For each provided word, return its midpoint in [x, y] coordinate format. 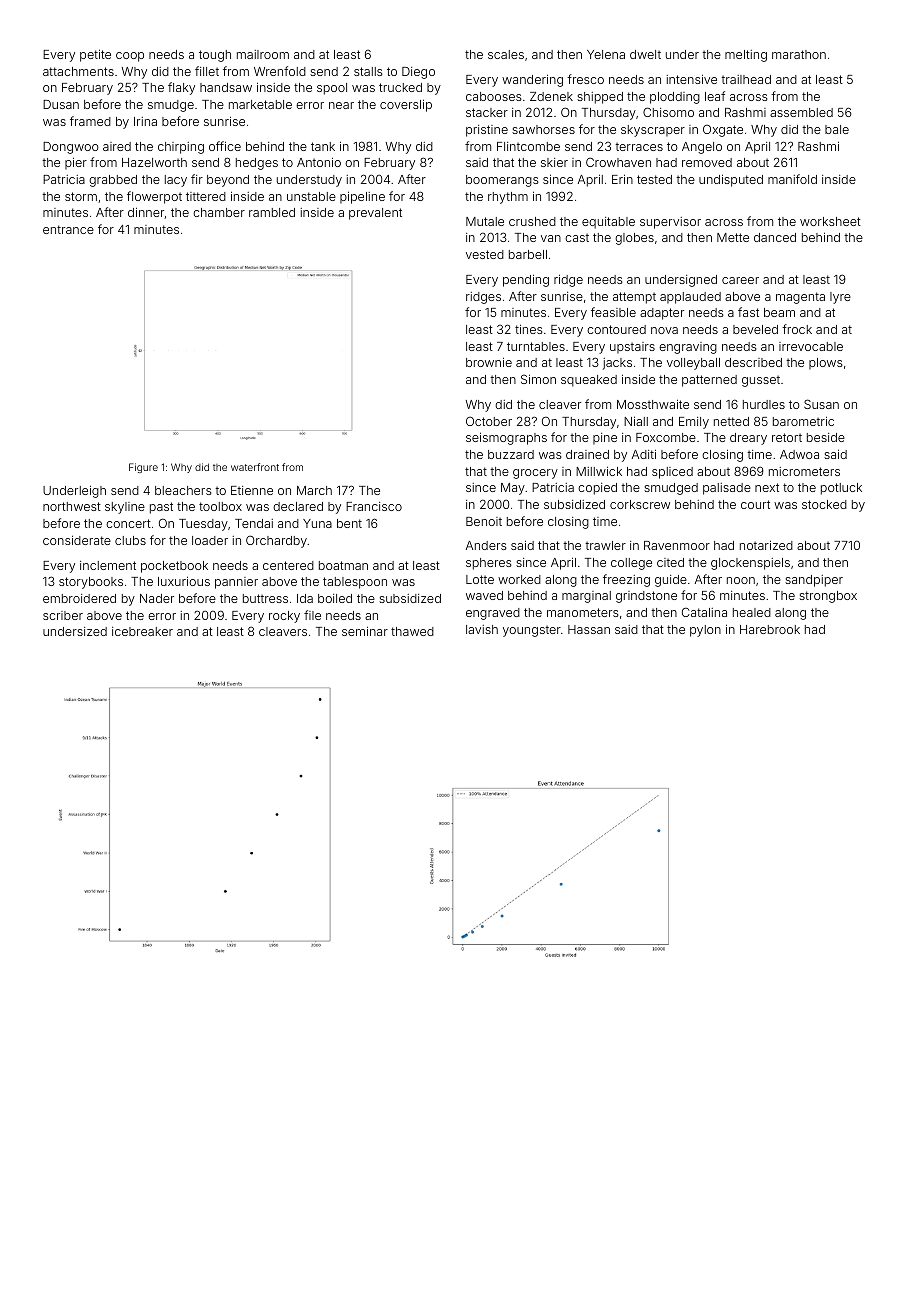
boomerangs [502, 181]
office [225, 146]
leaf [715, 96]
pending [526, 281]
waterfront [255, 467]
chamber [219, 212]
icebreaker [142, 631]
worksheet [830, 221]
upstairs [632, 348]
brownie [489, 362]
